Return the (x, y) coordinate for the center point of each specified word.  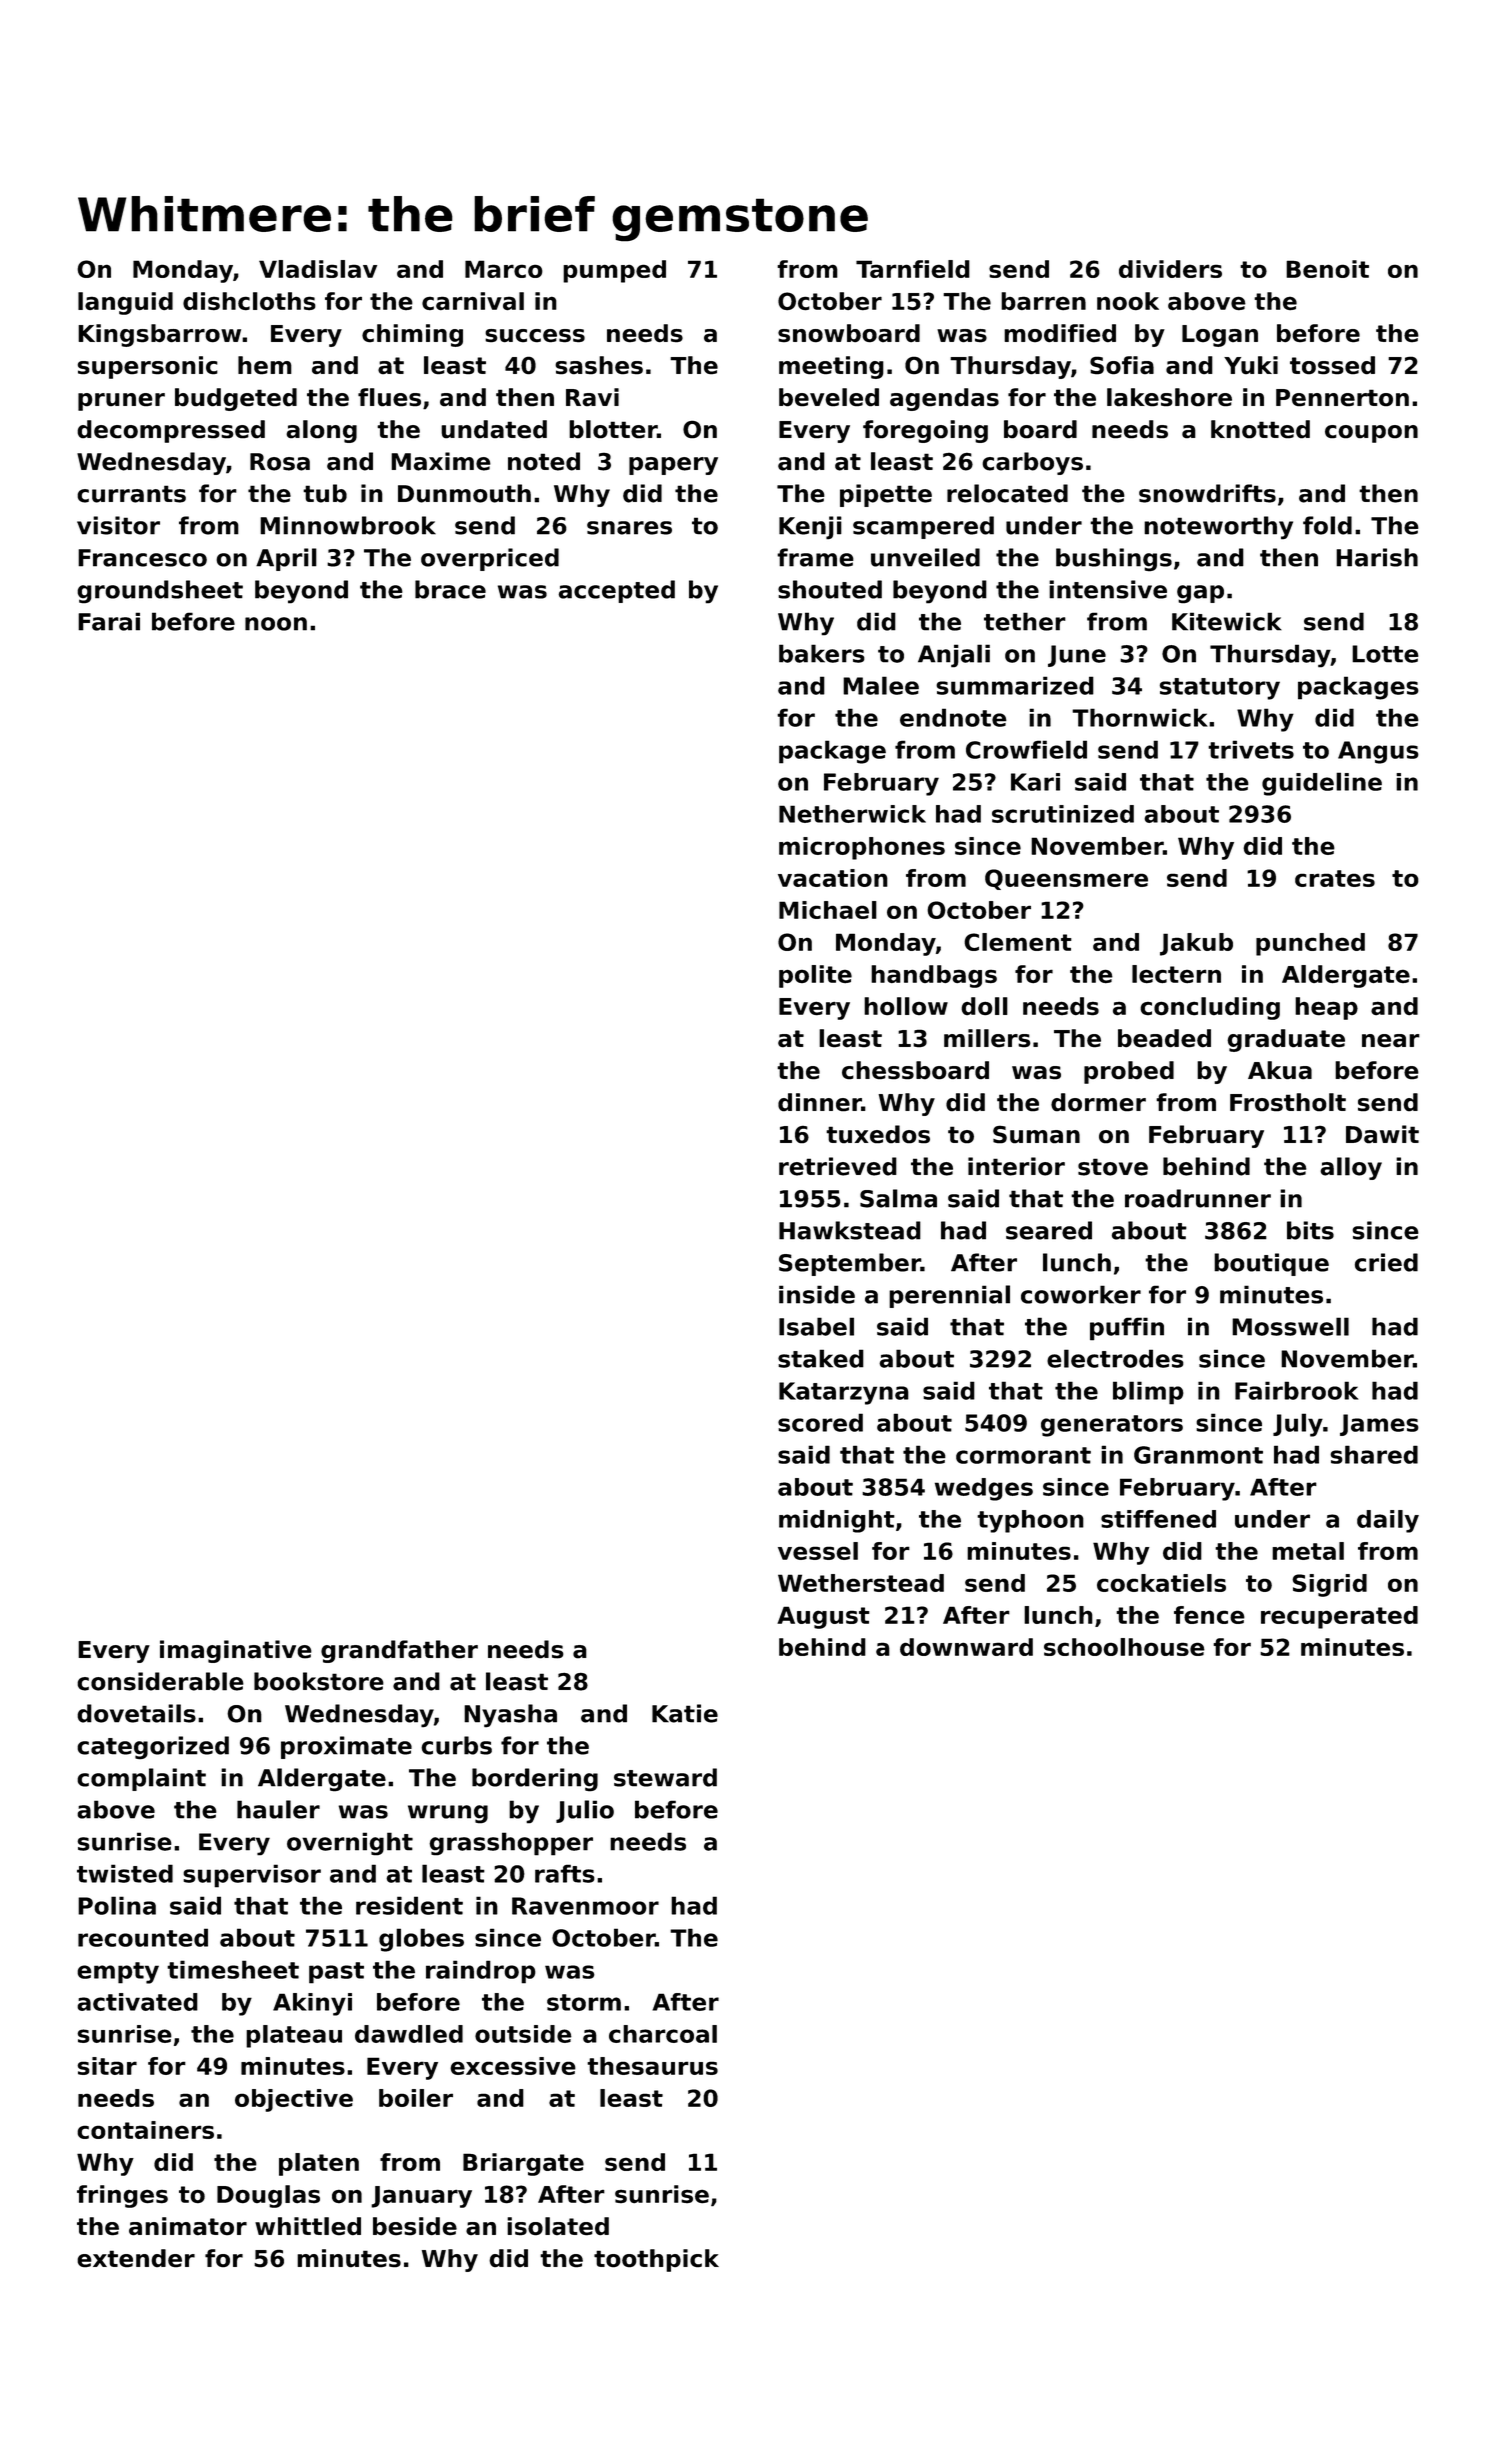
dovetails (136, 1713)
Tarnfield (913, 269)
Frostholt (1288, 1102)
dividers (1170, 269)
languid (125, 303)
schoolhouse (1124, 1647)
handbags (934, 976)
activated (137, 2002)
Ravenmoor (585, 1906)
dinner (820, 1102)
